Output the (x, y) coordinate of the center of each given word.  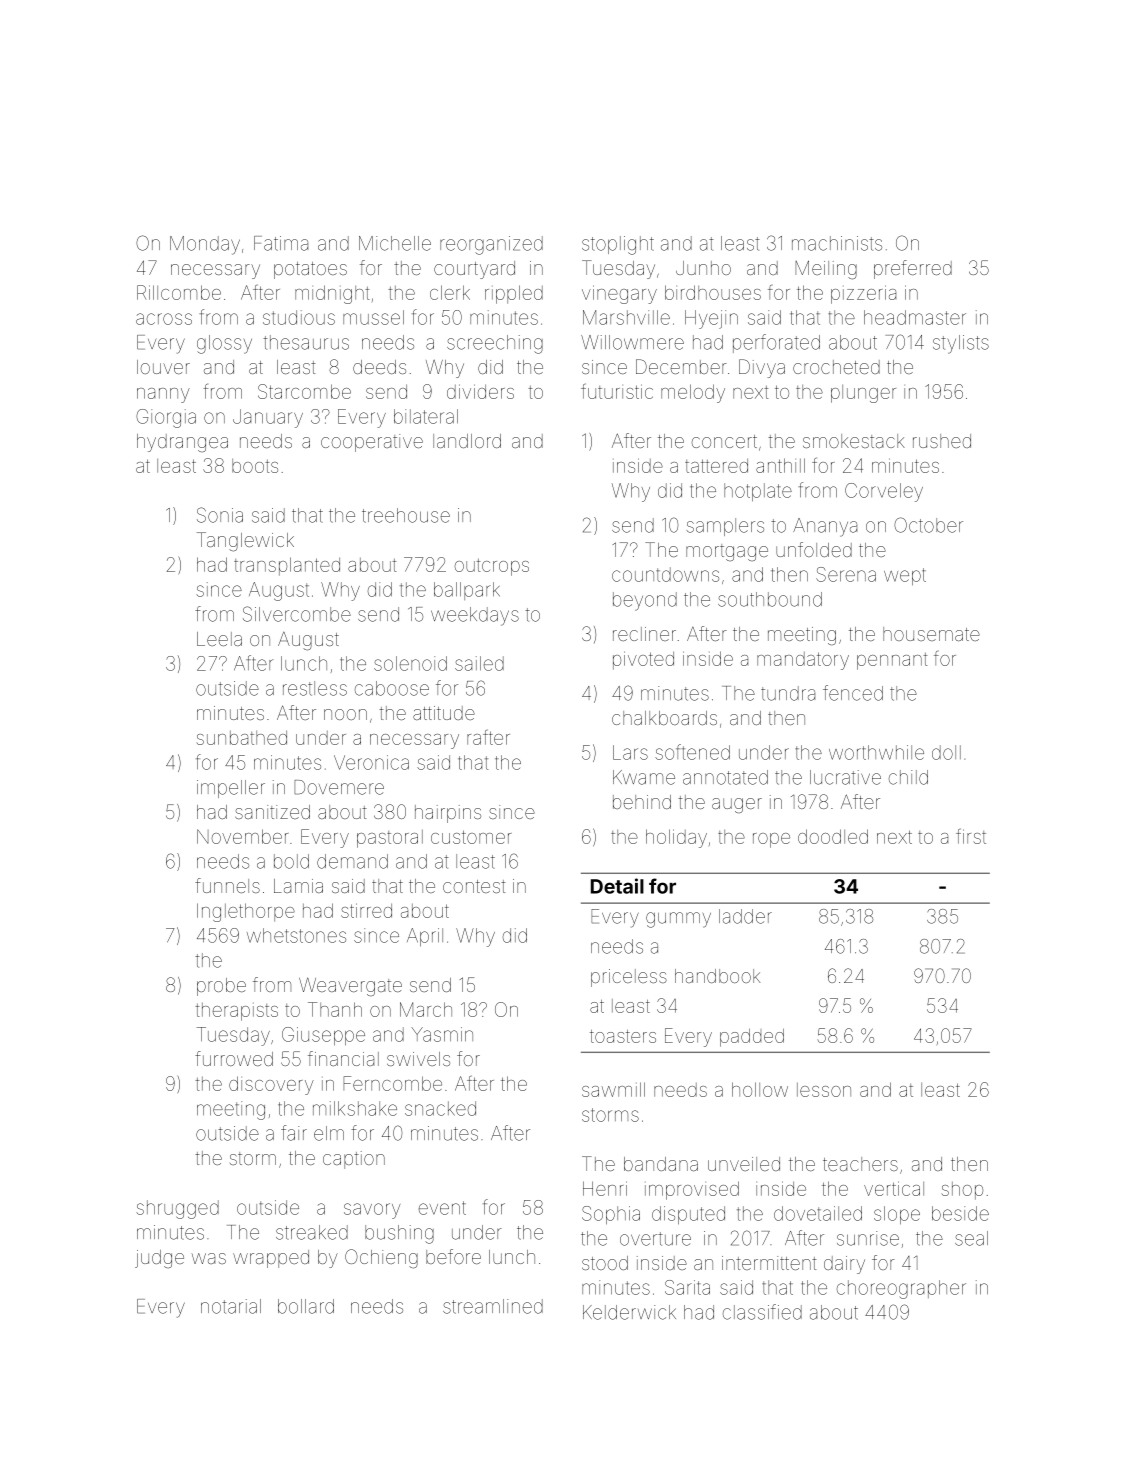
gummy (678, 920)
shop (962, 1191)
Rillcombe (179, 292)
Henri (605, 1188)
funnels (227, 885)
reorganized (491, 245)
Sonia (220, 515)
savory (372, 1211)
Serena (846, 574)
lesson (824, 1090)
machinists (837, 243)
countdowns (665, 574)
